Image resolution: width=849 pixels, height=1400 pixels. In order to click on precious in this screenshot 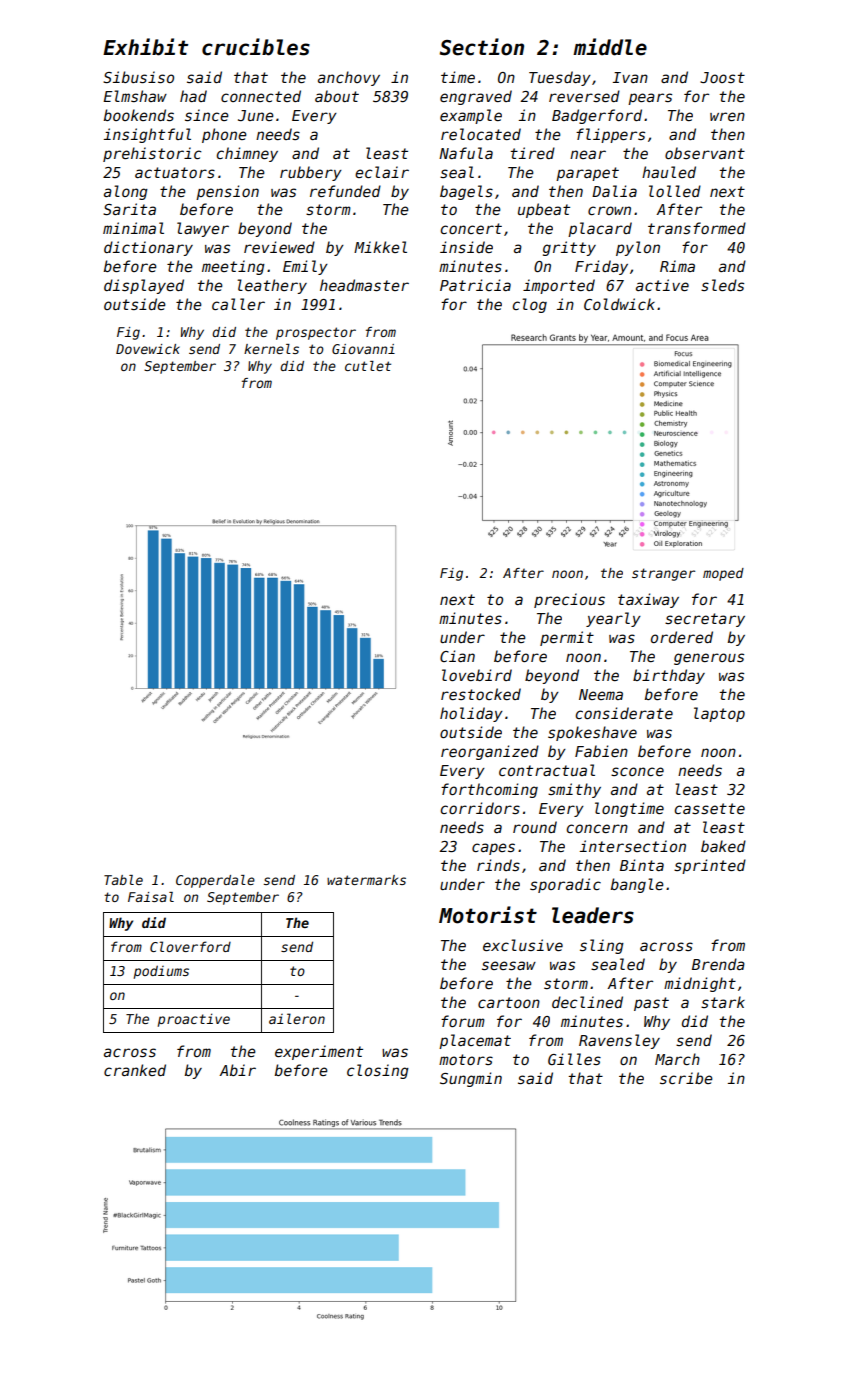, I will do `click(569, 600)`.
